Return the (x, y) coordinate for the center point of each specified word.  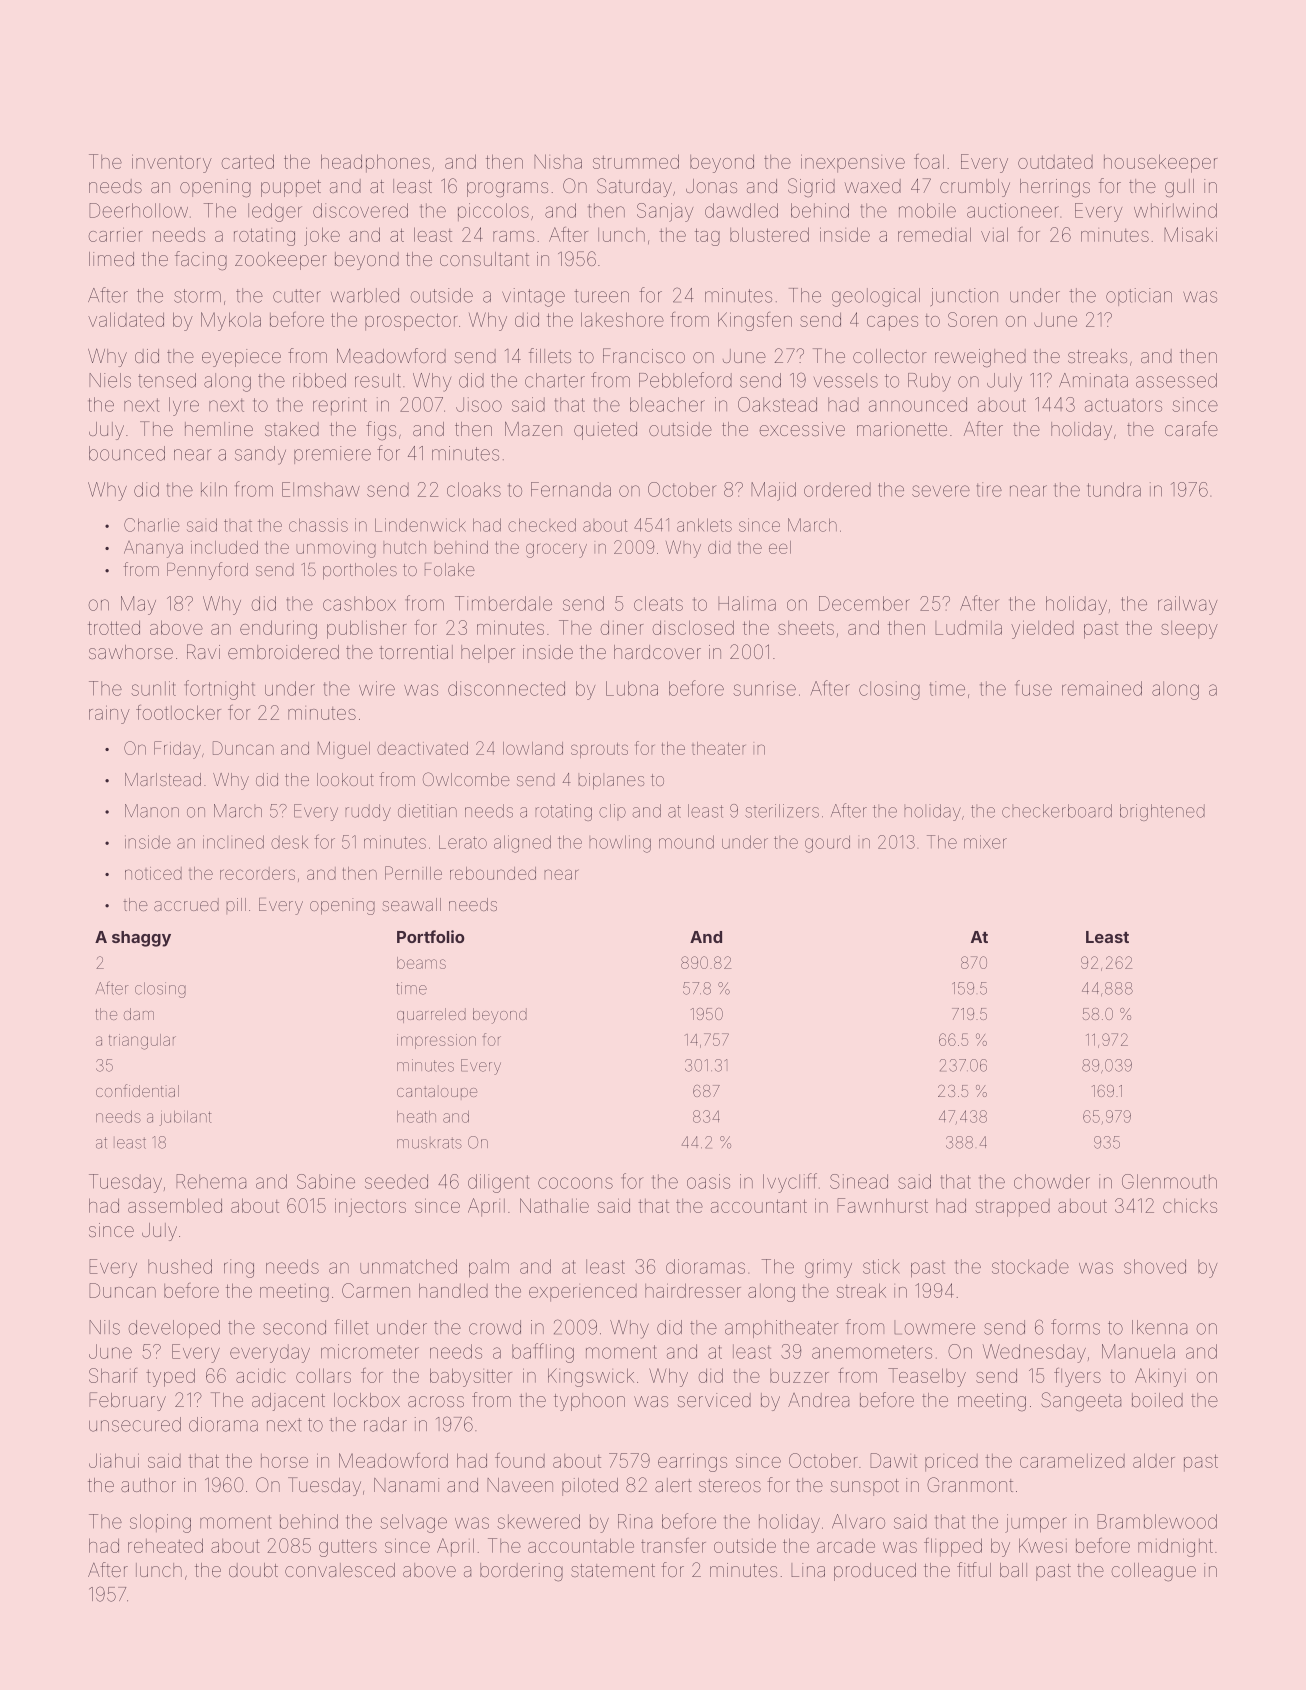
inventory (172, 163)
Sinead (859, 1181)
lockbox (367, 1400)
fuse (1033, 688)
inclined (233, 842)
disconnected (506, 688)
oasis (708, 1181)
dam (139, 1014)
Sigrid (811, 188)
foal (929, 161)
